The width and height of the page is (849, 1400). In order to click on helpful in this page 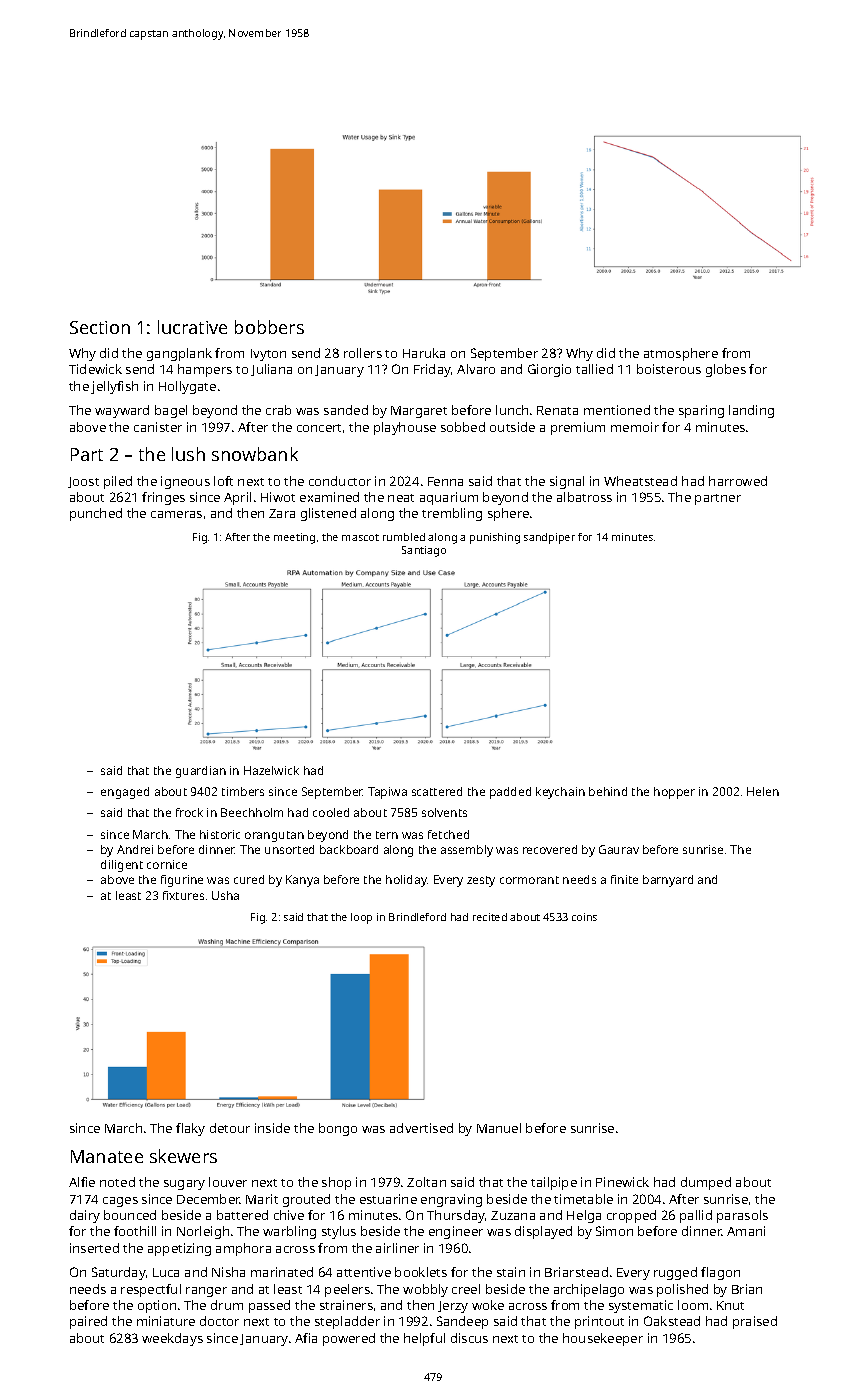, I will do `click(424, 1339)`.
